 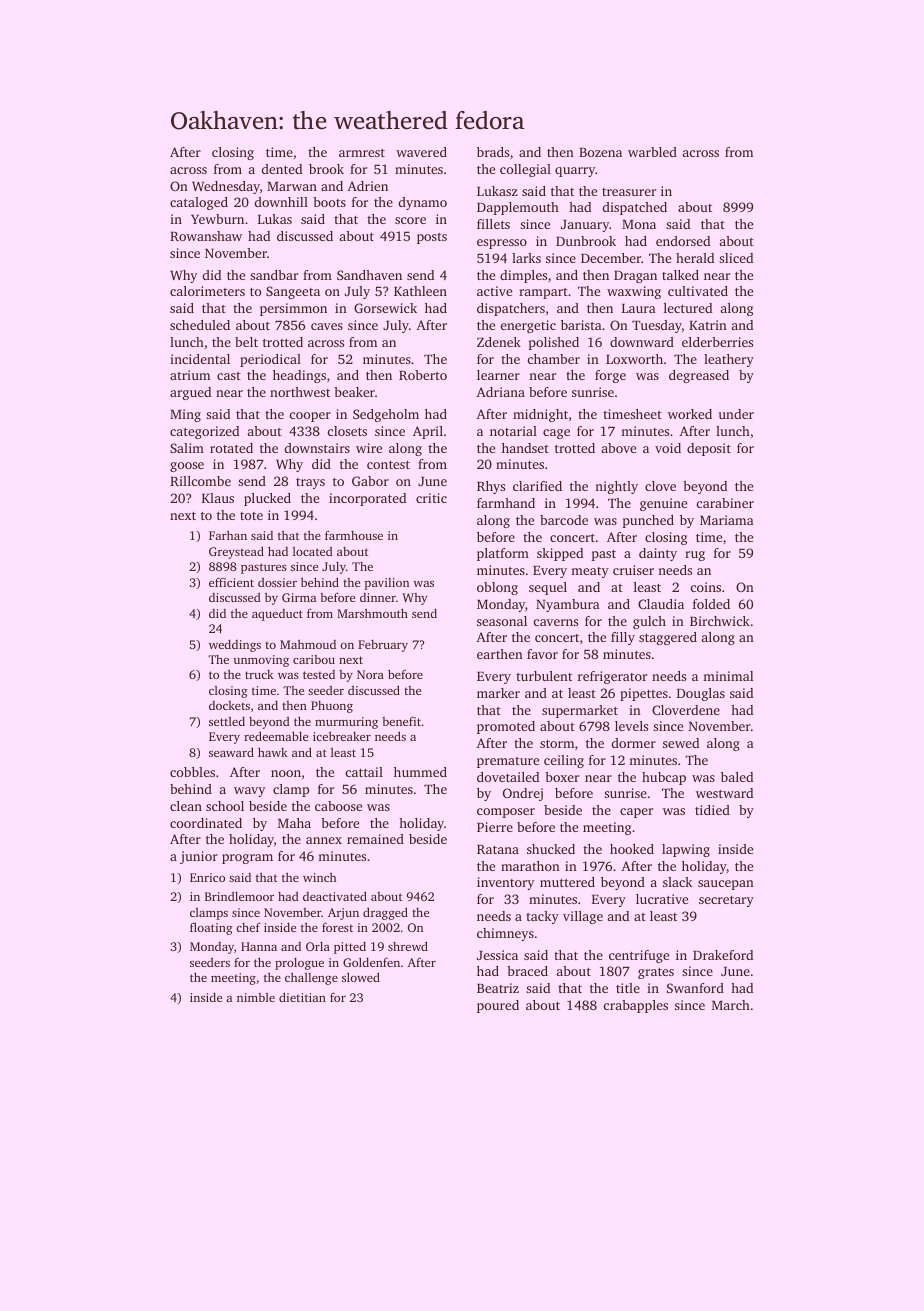 What do you see at coordinates (369, 275) in the screenshot?
I see `Sandhaven` at bounding box center [369, 275].
